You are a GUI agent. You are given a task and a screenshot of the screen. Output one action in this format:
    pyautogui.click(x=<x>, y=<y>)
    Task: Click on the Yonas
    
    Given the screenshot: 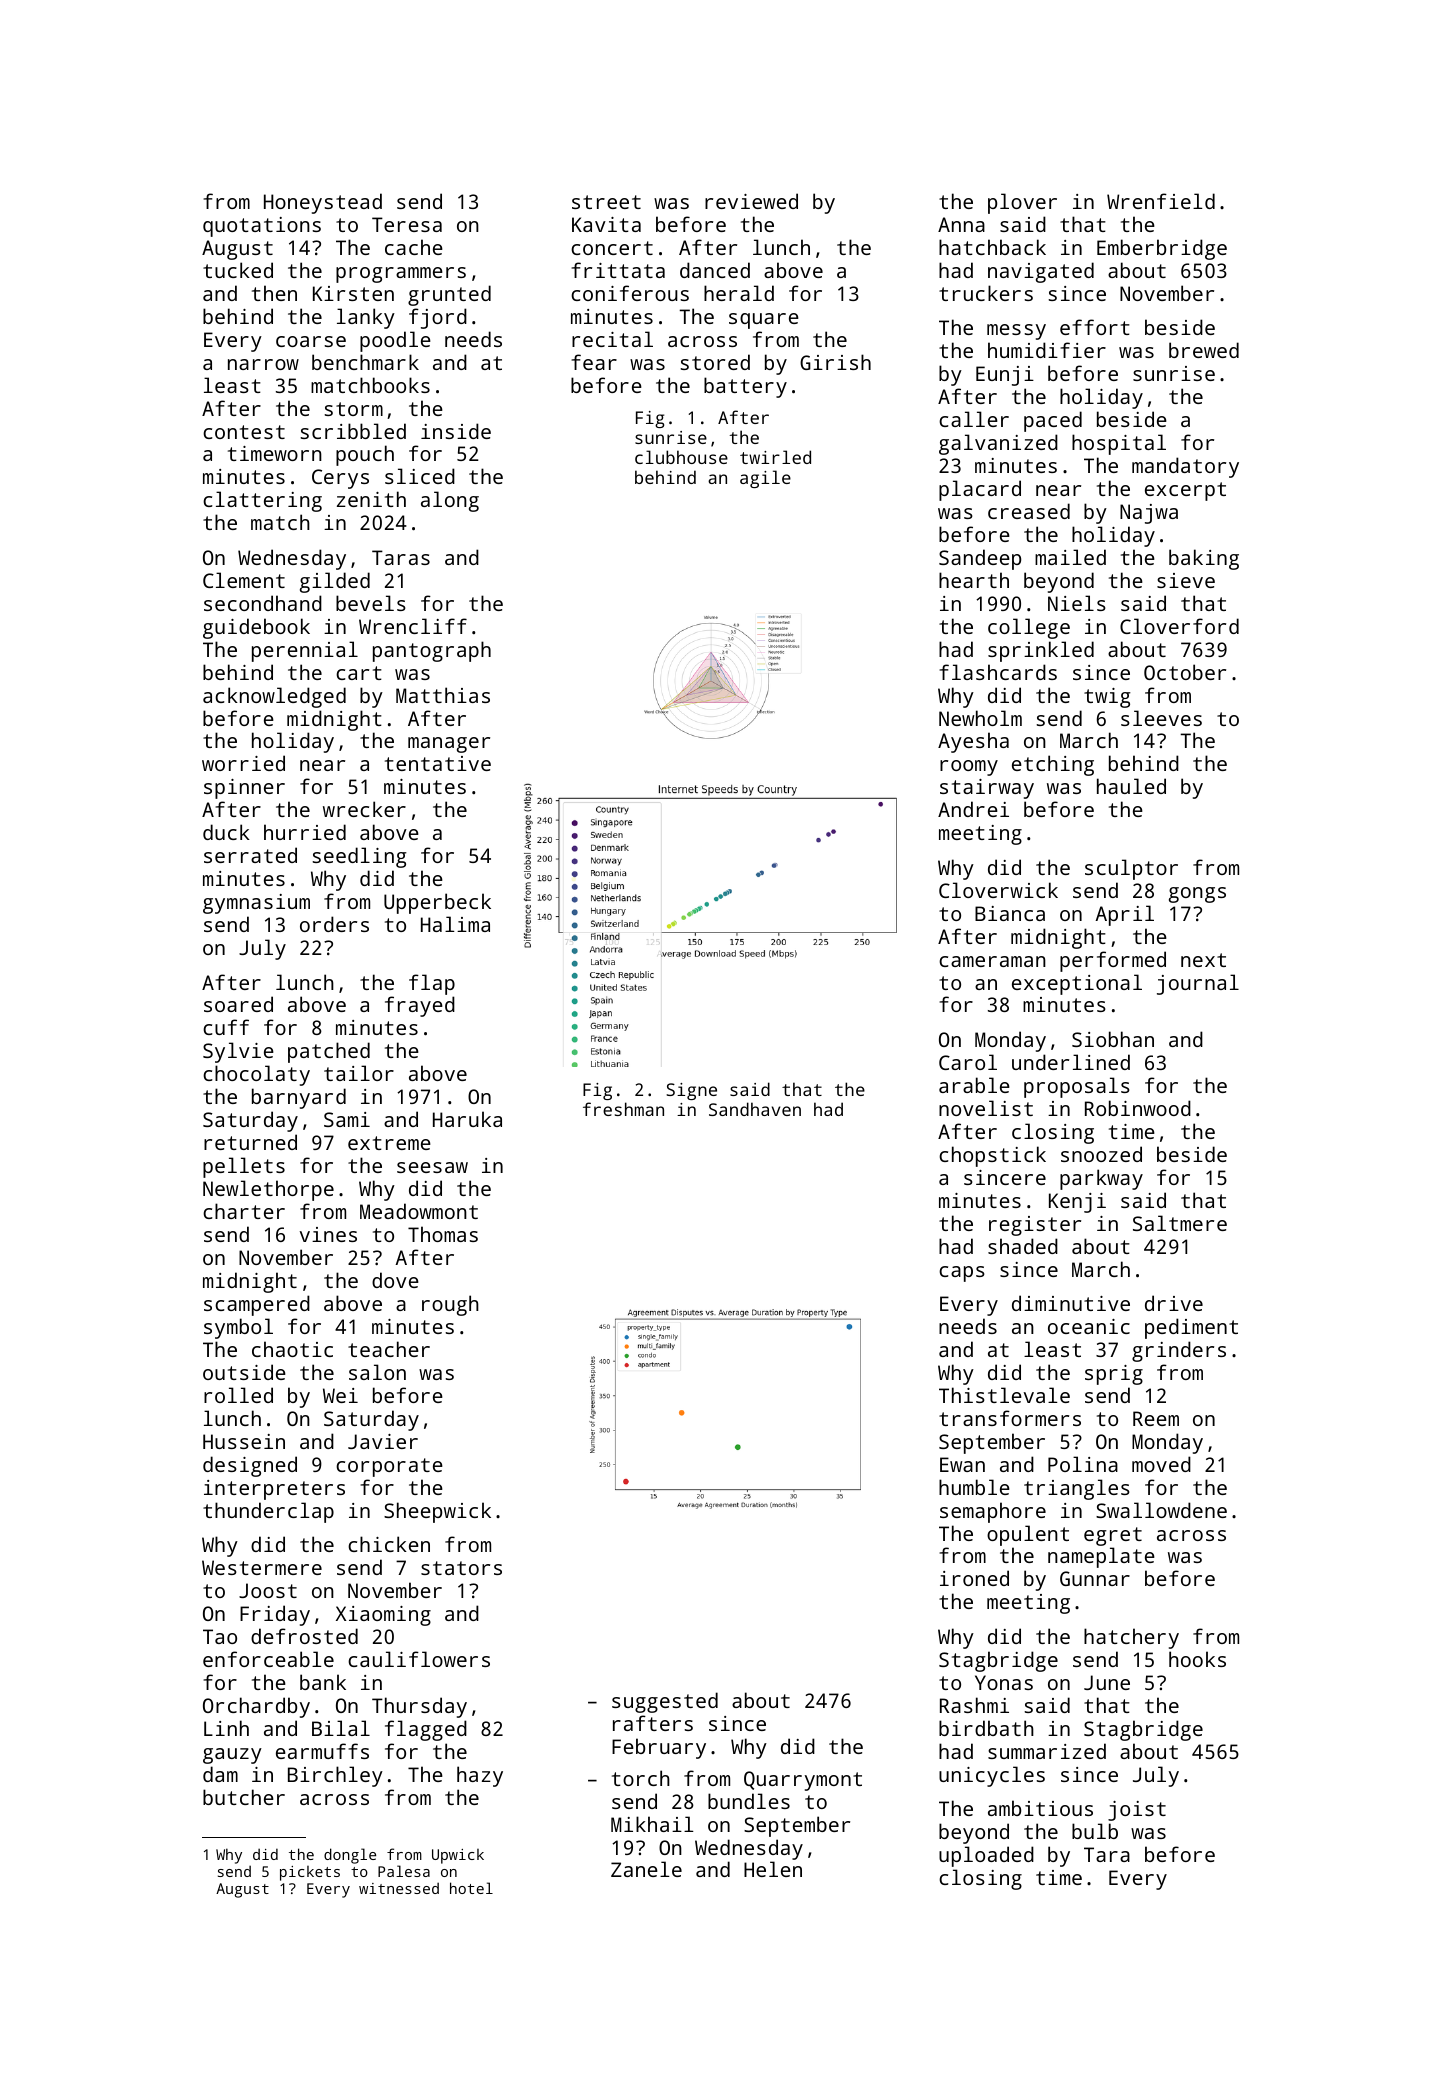 What is the action you would take?
    pyautogui.click(x=1004, y=1682)
